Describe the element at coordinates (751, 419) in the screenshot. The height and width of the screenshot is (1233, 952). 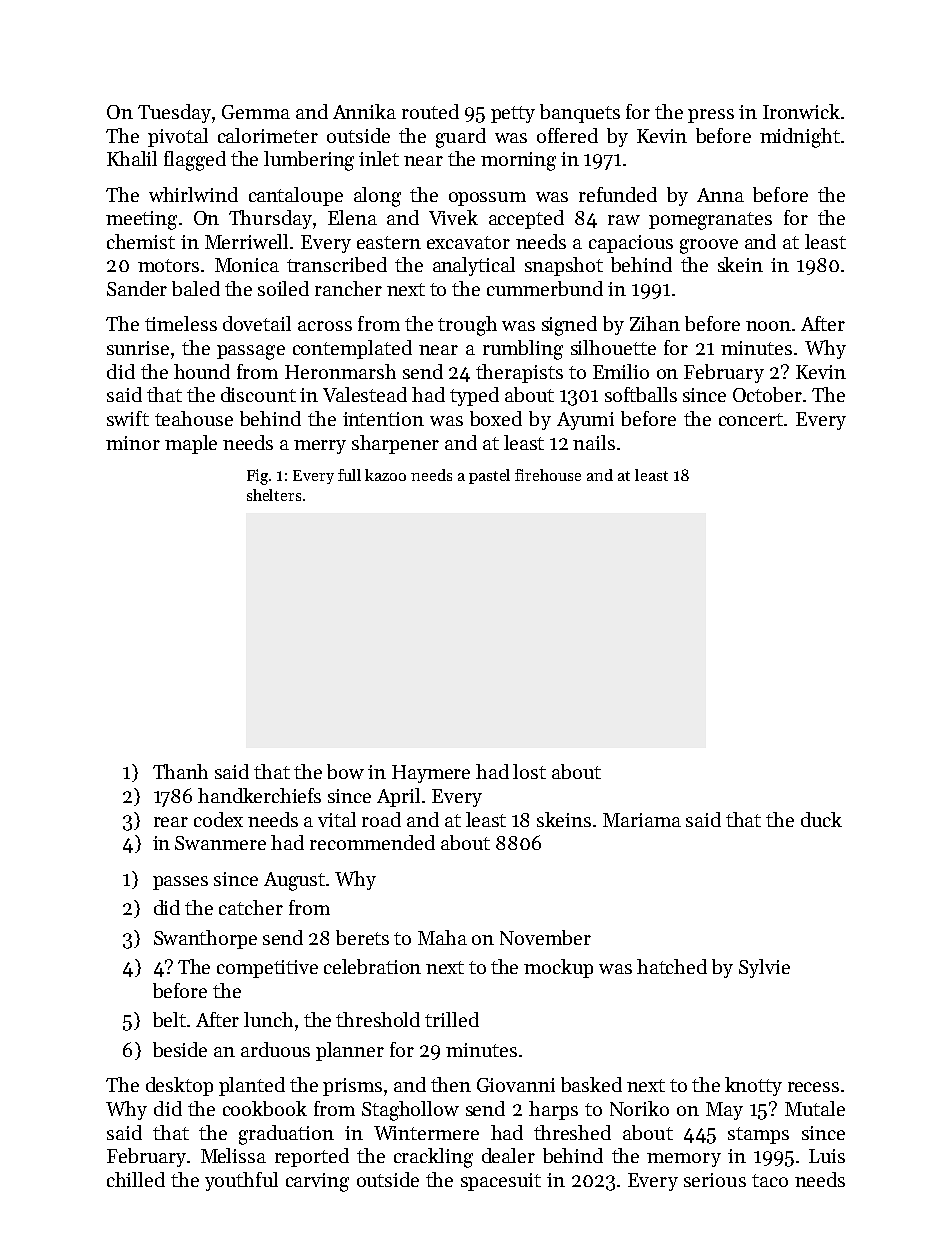
I see `concert` at that location.
